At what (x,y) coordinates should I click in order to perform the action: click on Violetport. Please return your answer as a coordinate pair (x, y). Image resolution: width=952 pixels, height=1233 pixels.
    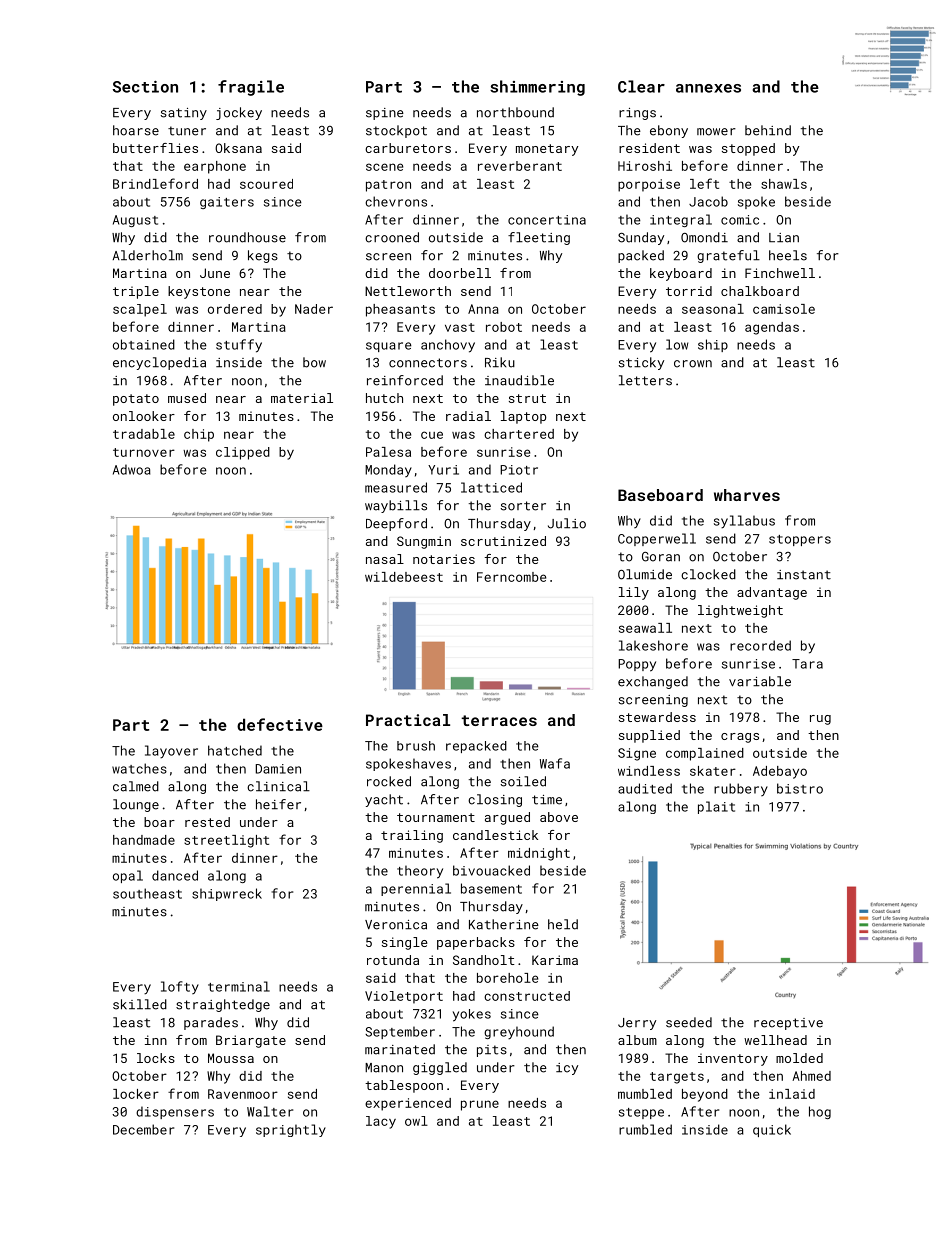
    Looking at the image, I should click on (404, 997).
